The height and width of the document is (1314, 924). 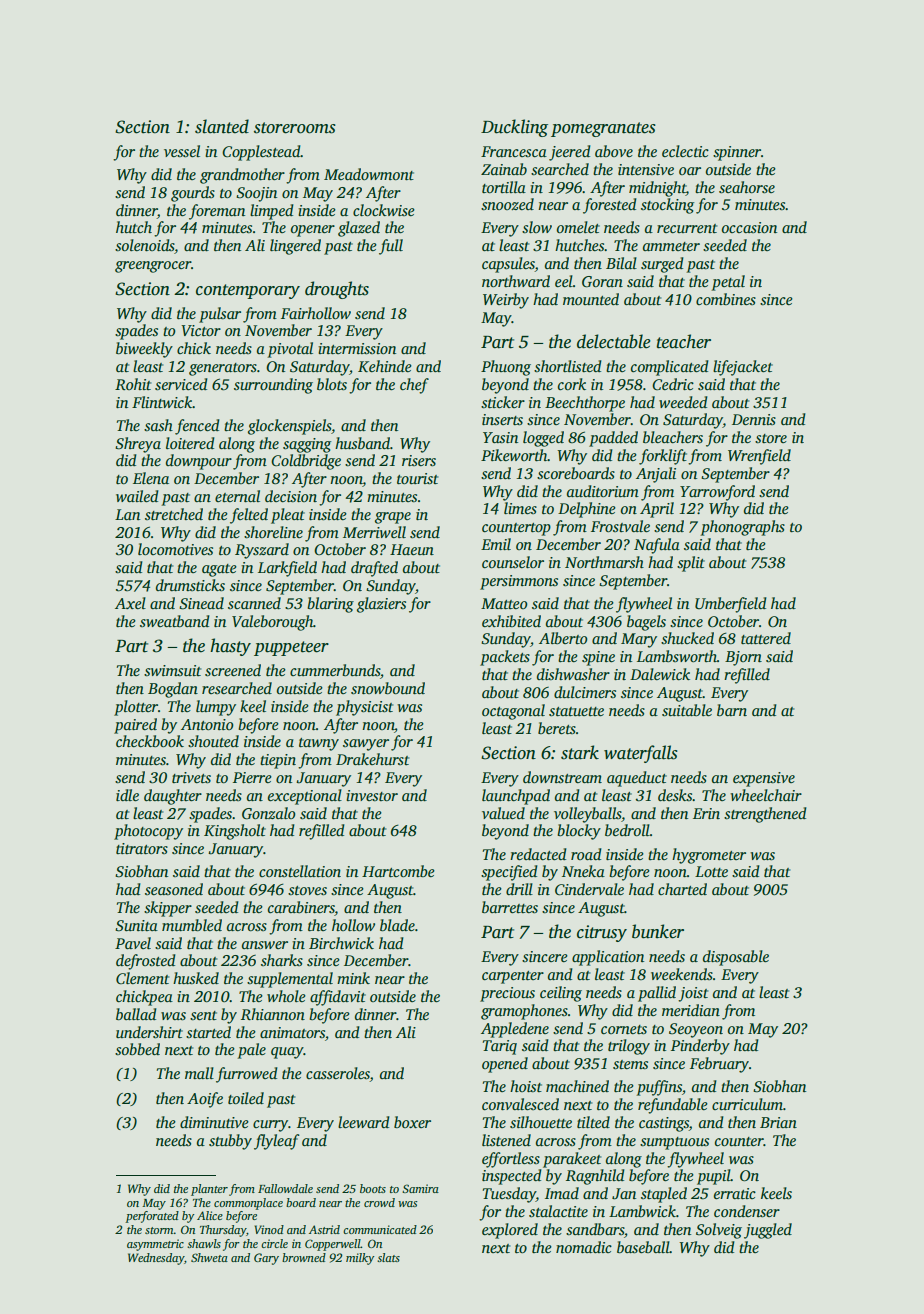 What do you see at coordinates (130, 603) in the document?
I see `Axel` at bounding box center [130, 603].
